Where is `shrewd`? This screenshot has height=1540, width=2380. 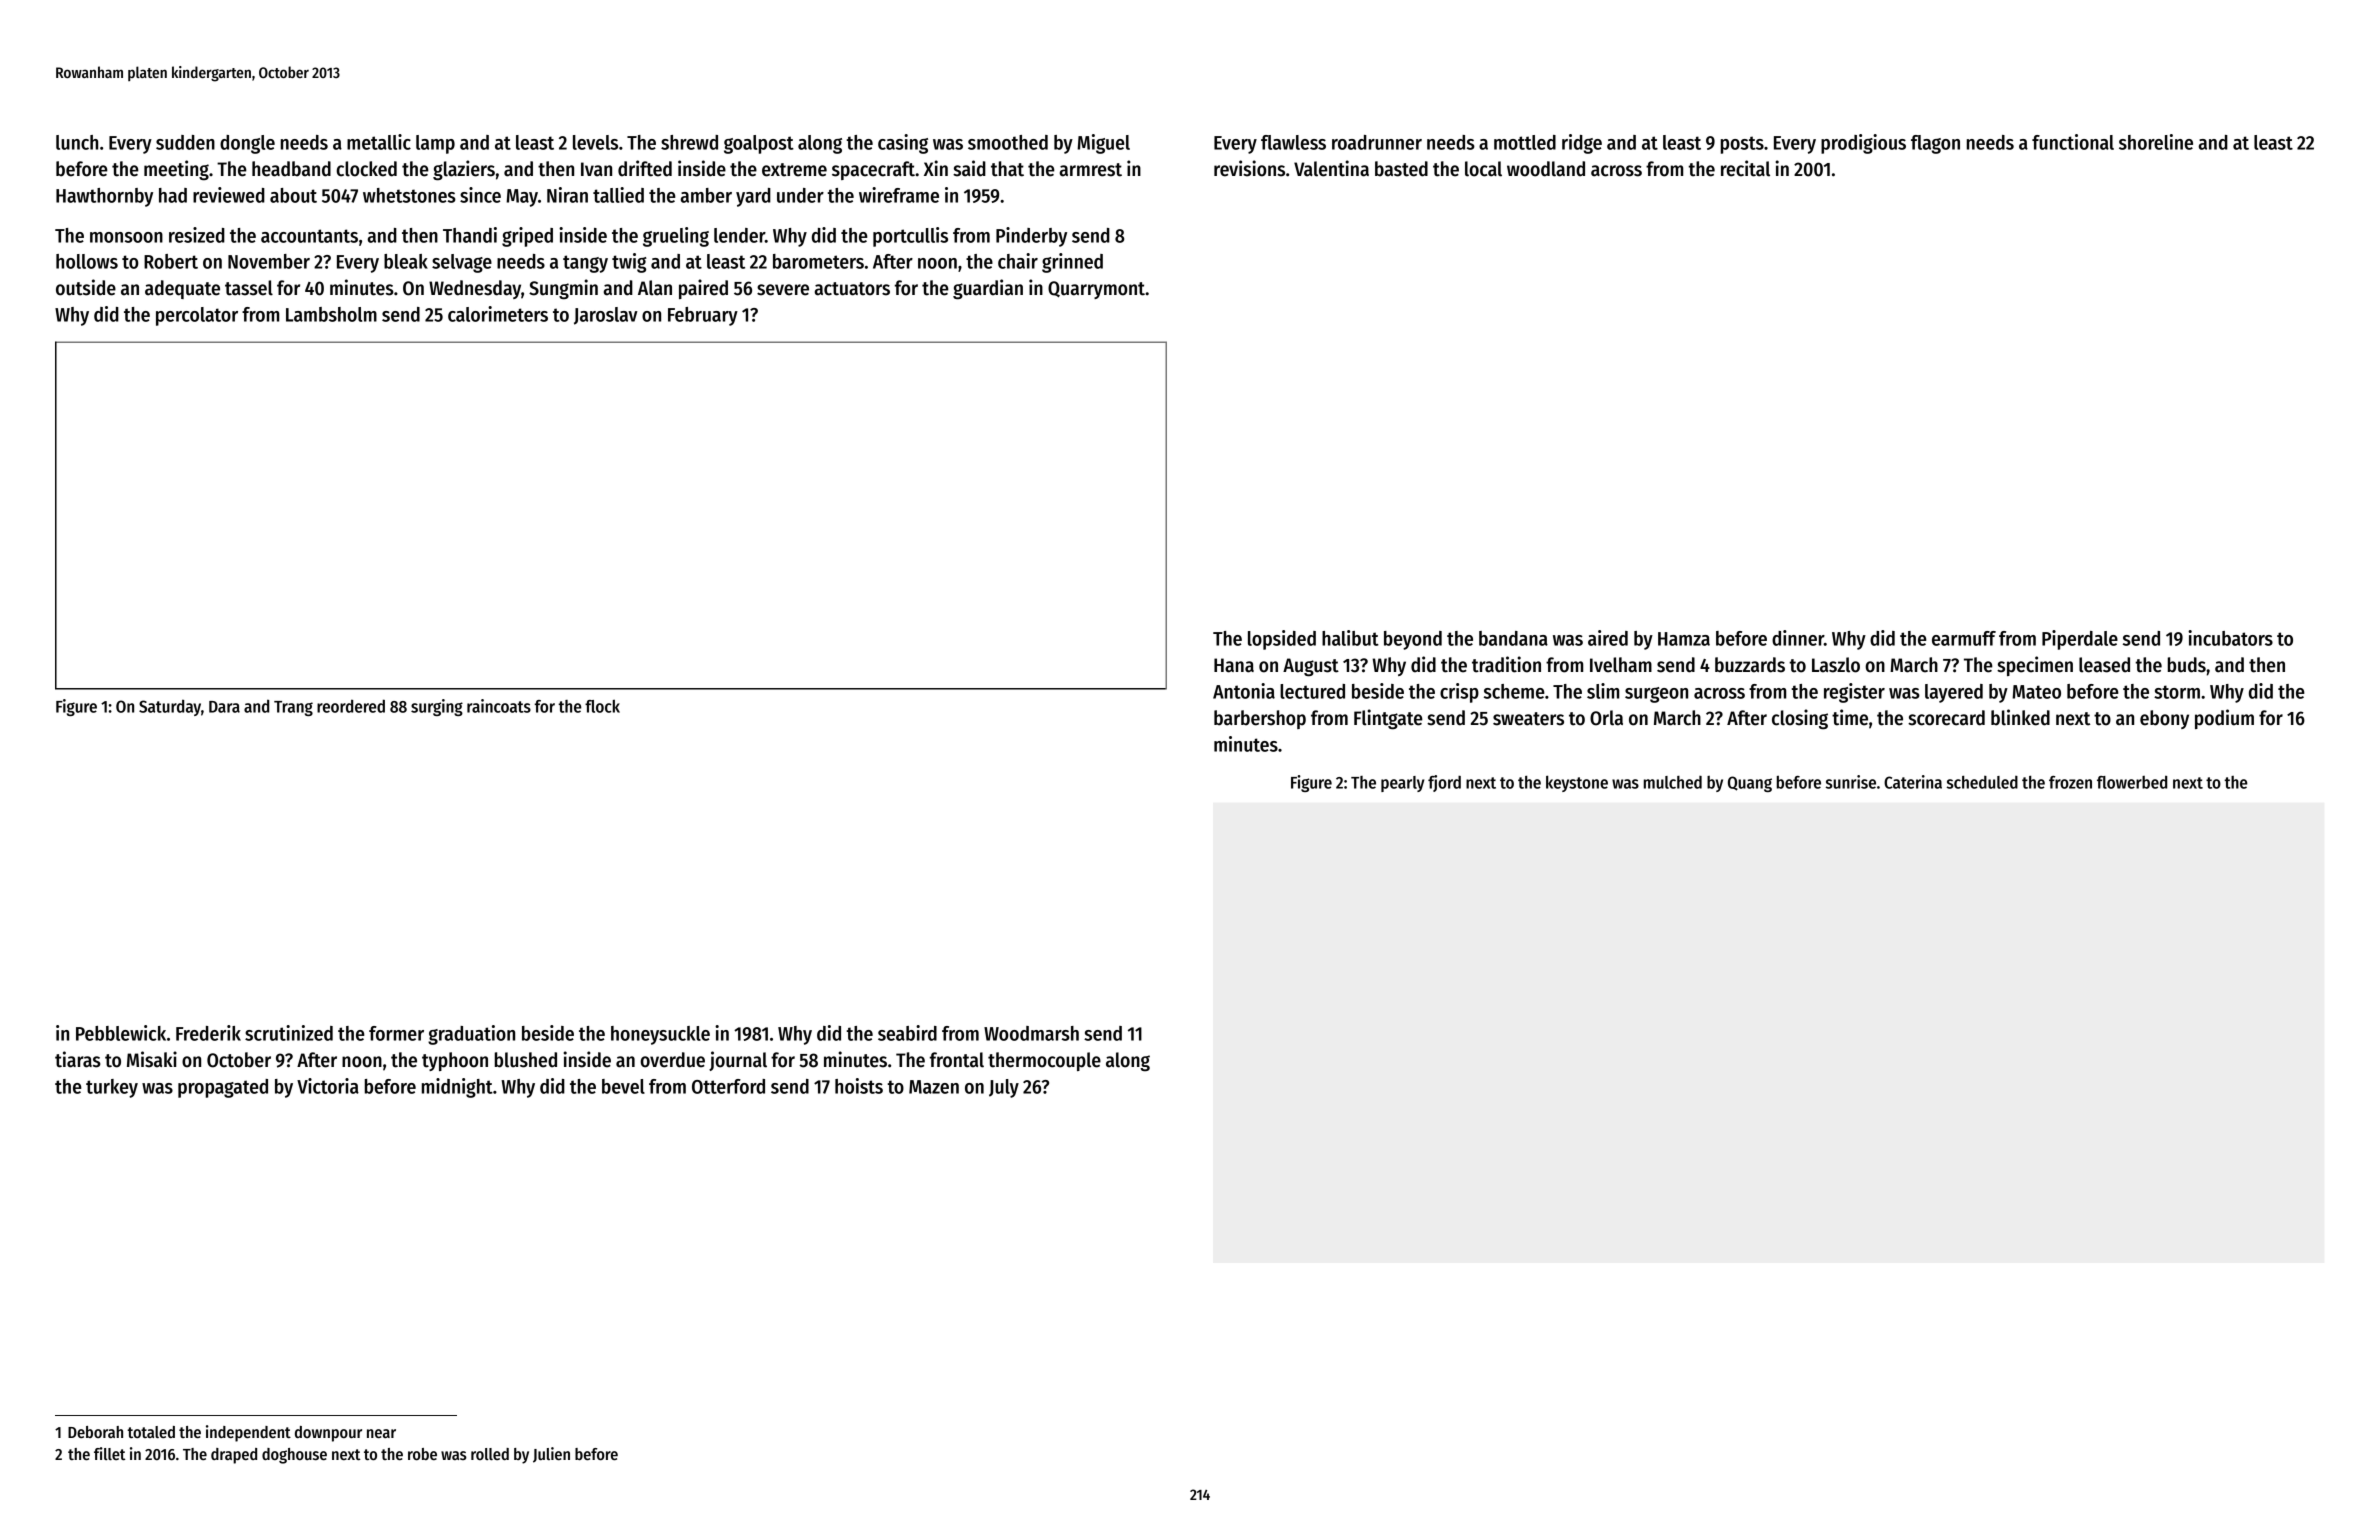
shrewd is located at coordinates (689, 142).
